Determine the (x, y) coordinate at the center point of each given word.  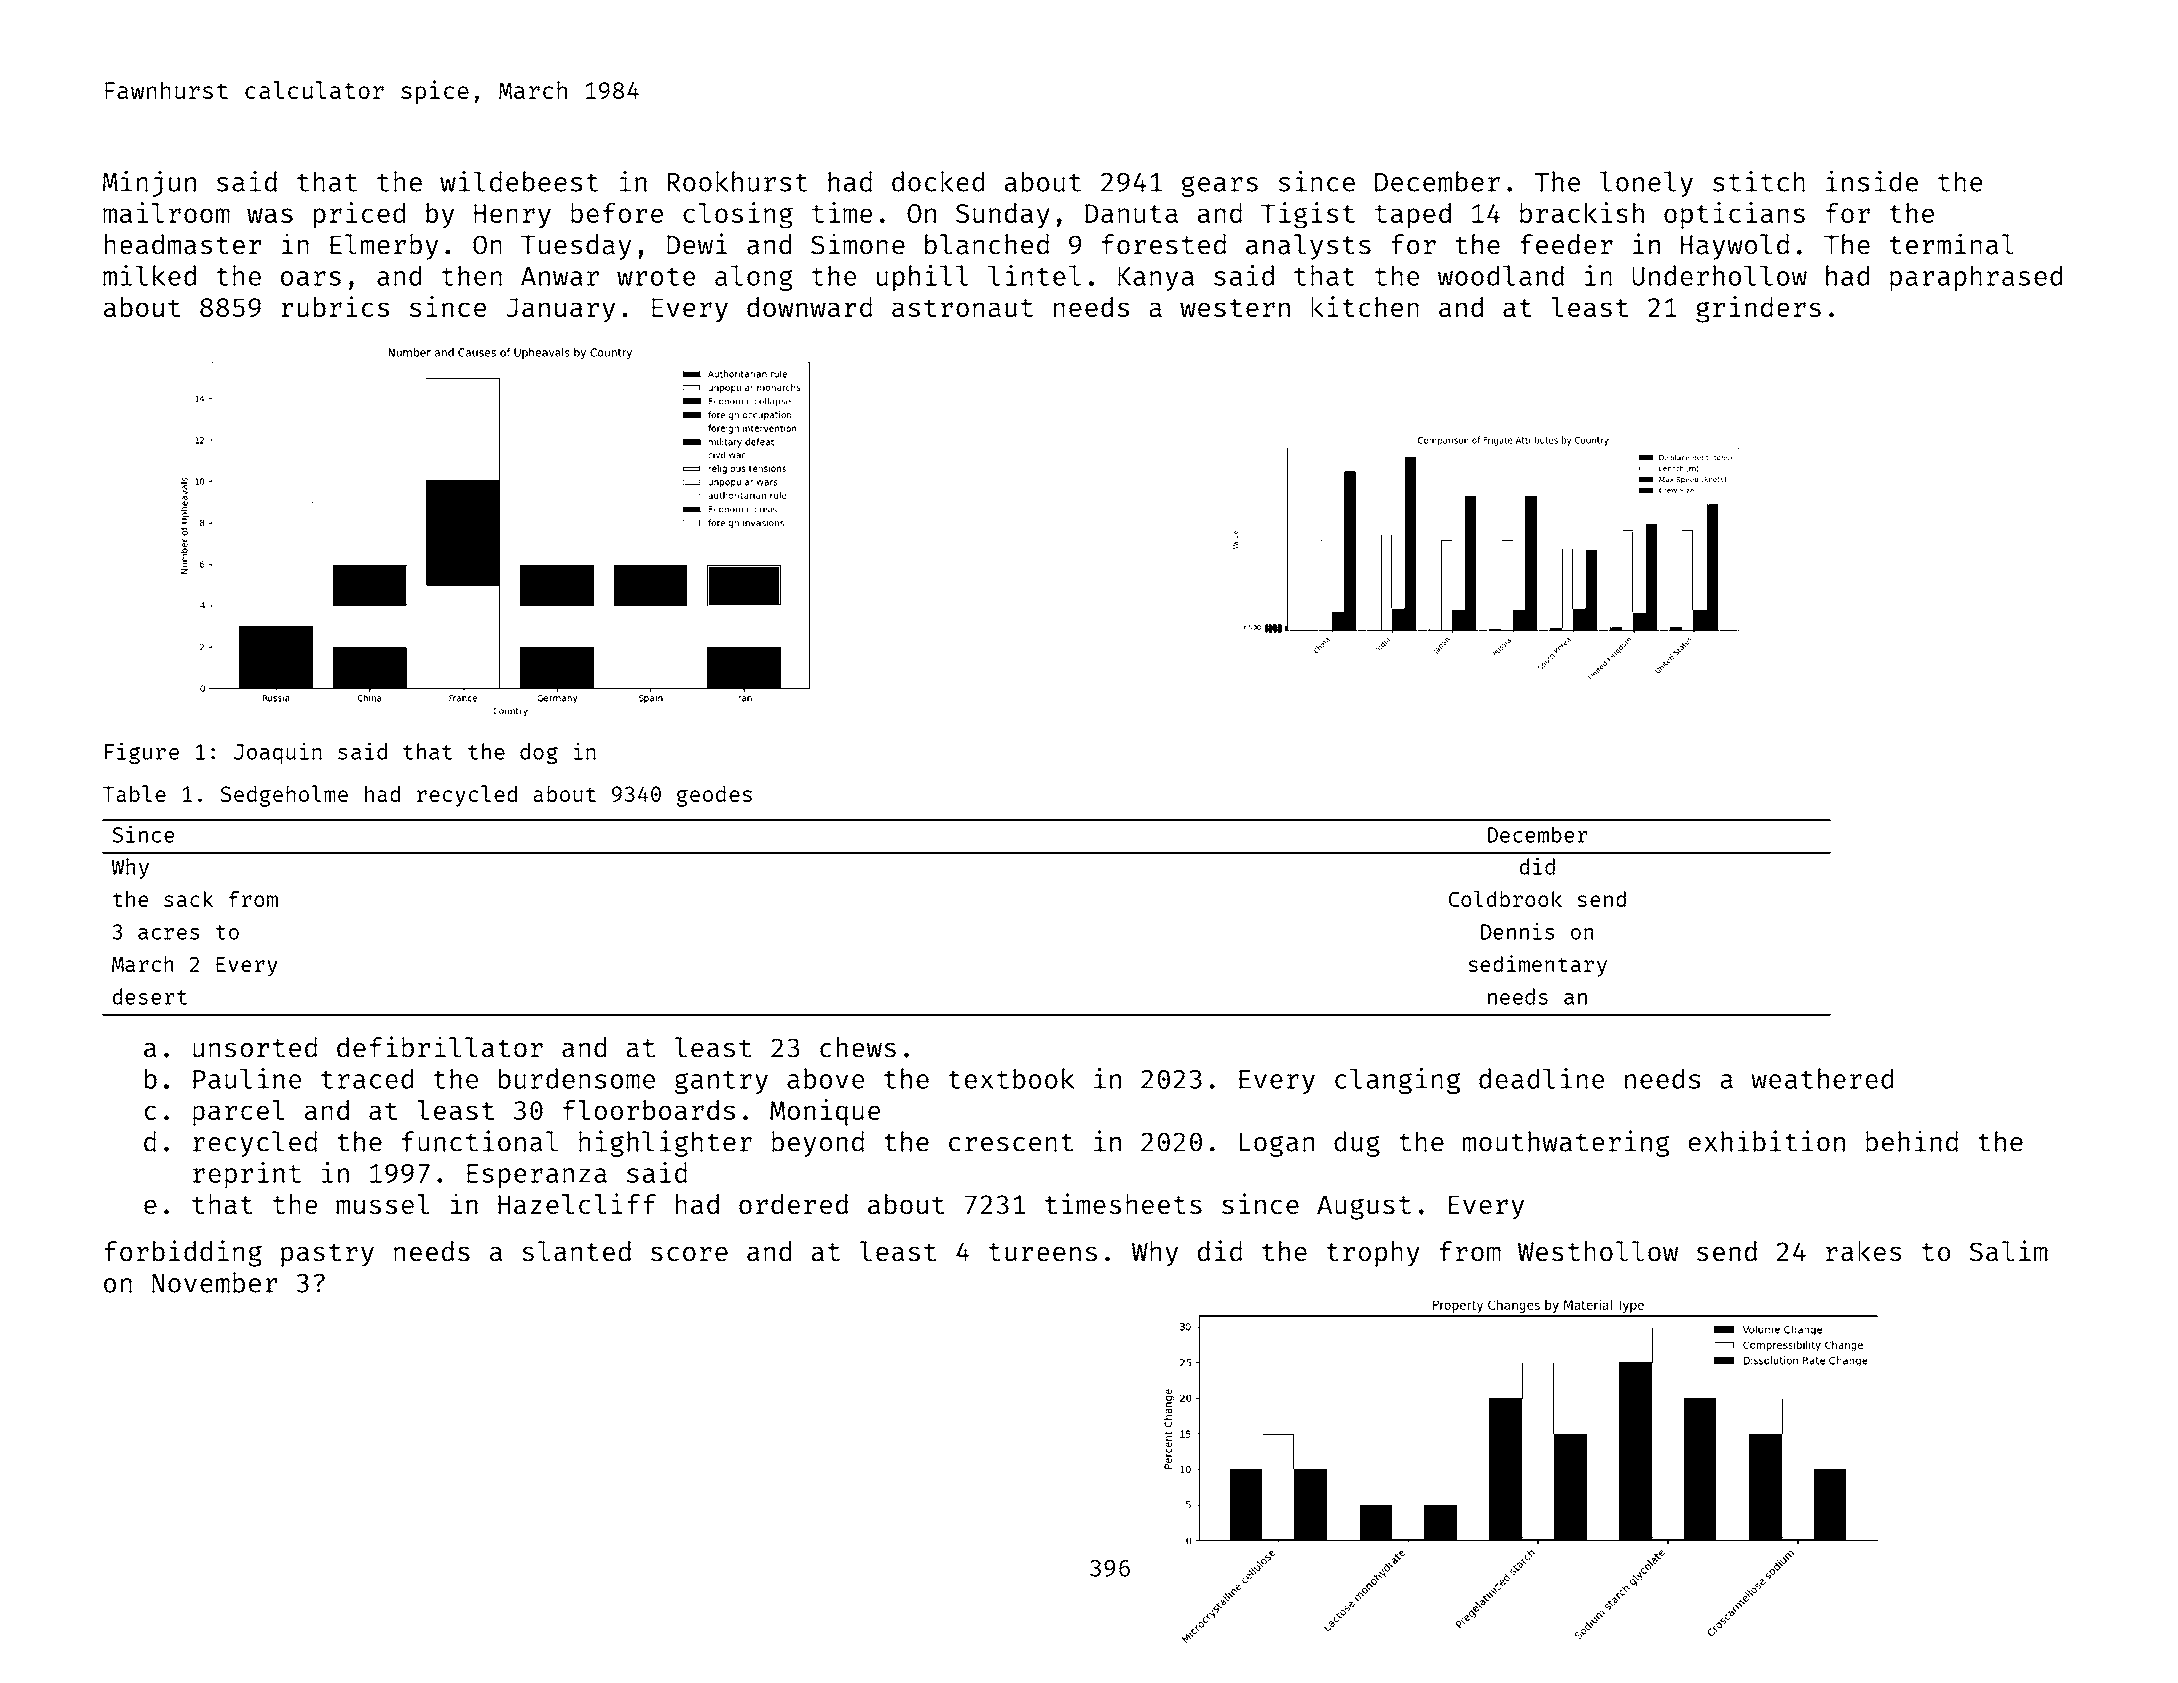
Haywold (1735, 247)
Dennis (1517, 931)
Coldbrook (1505, 898)
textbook (1011, 1078)
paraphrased (1976, 278)
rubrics (335, 306)
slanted (576, 1251)
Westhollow (1598, 1251)
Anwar (560, 276)
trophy (1373, 1254)
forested (1164, 244)
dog (539, 754)
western (1235, 308)
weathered (1822, 1078)
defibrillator (440, 1047)
